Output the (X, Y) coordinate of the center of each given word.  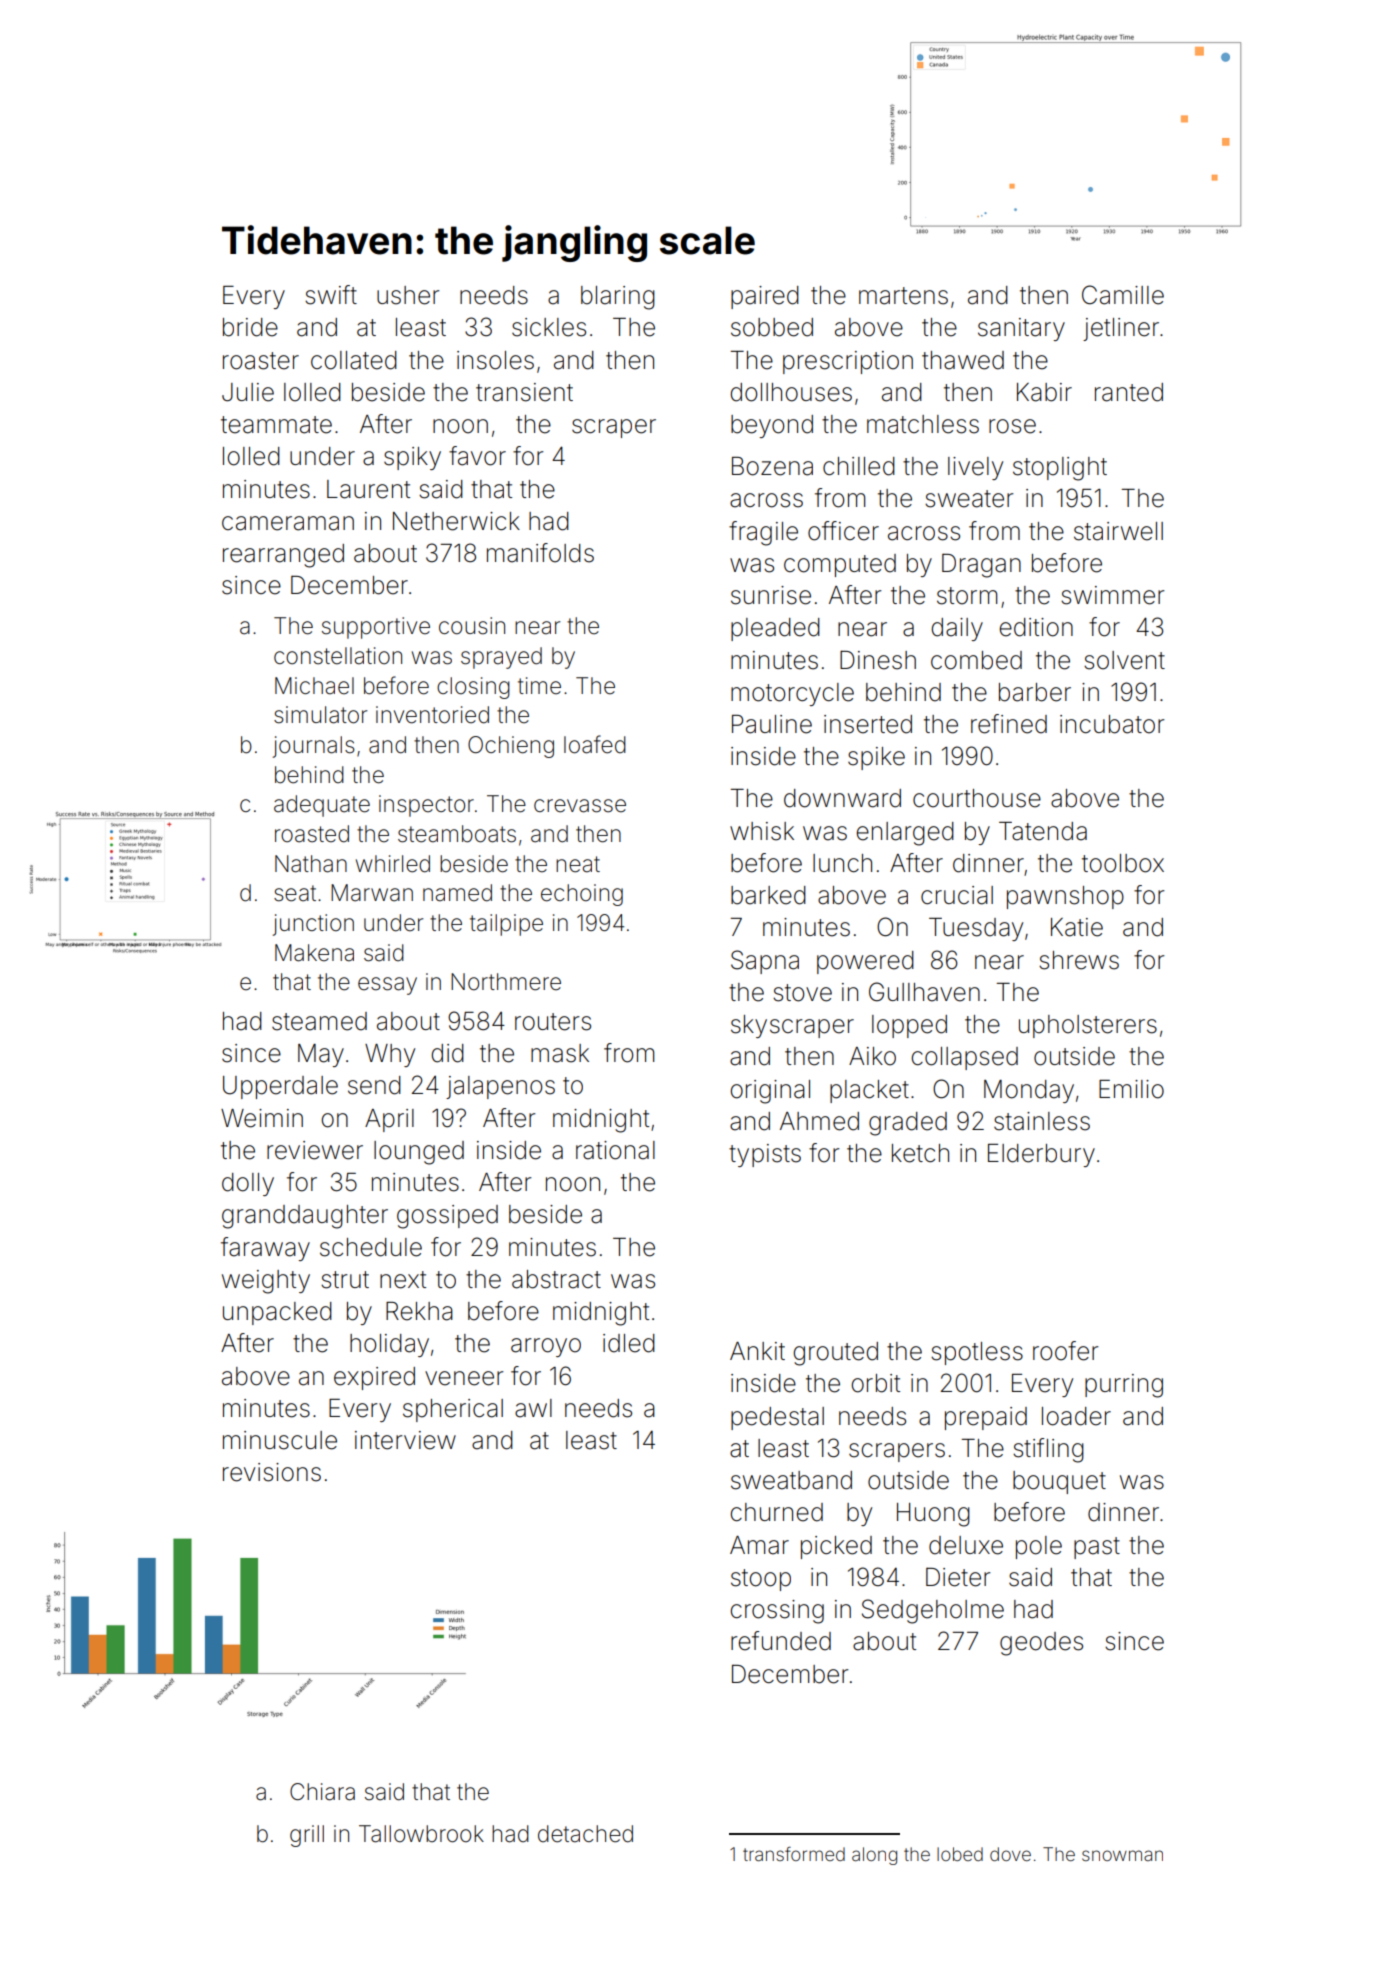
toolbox (1123, 863)
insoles (495, 360)
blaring (618, 298)
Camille (1123, 295)
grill (307, 1836)
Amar (759, 1545)
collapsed (964, 1058)
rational (615, 1150)
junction (313, 925)
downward (842, 798)
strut (345, 1280)
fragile (763, 533)
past (1097, 1548)
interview (405, 1440)
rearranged (283, 556)
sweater (969, 499)
